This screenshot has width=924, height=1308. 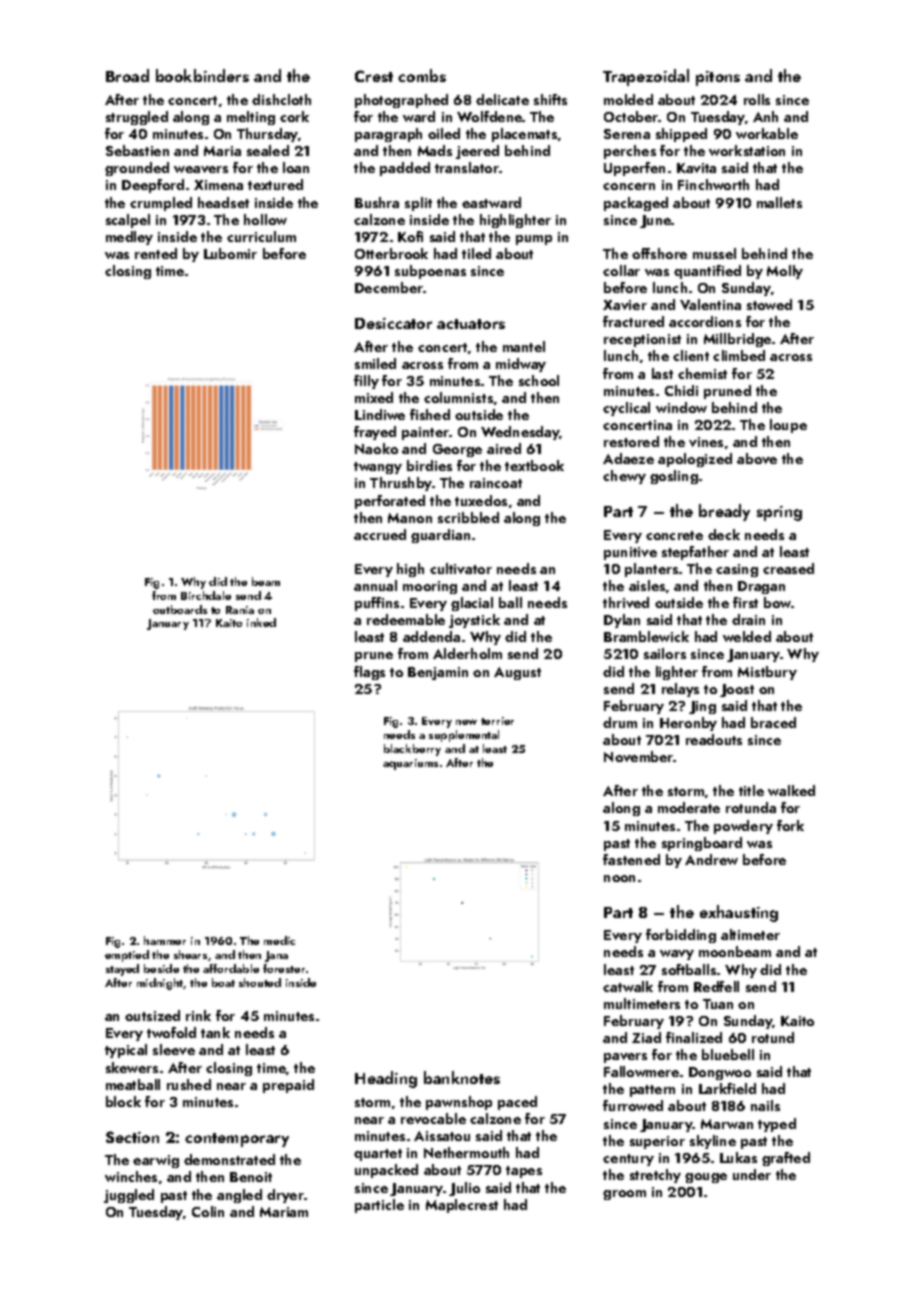 I want to click on Desiccator, so click(x=393, y=323).
